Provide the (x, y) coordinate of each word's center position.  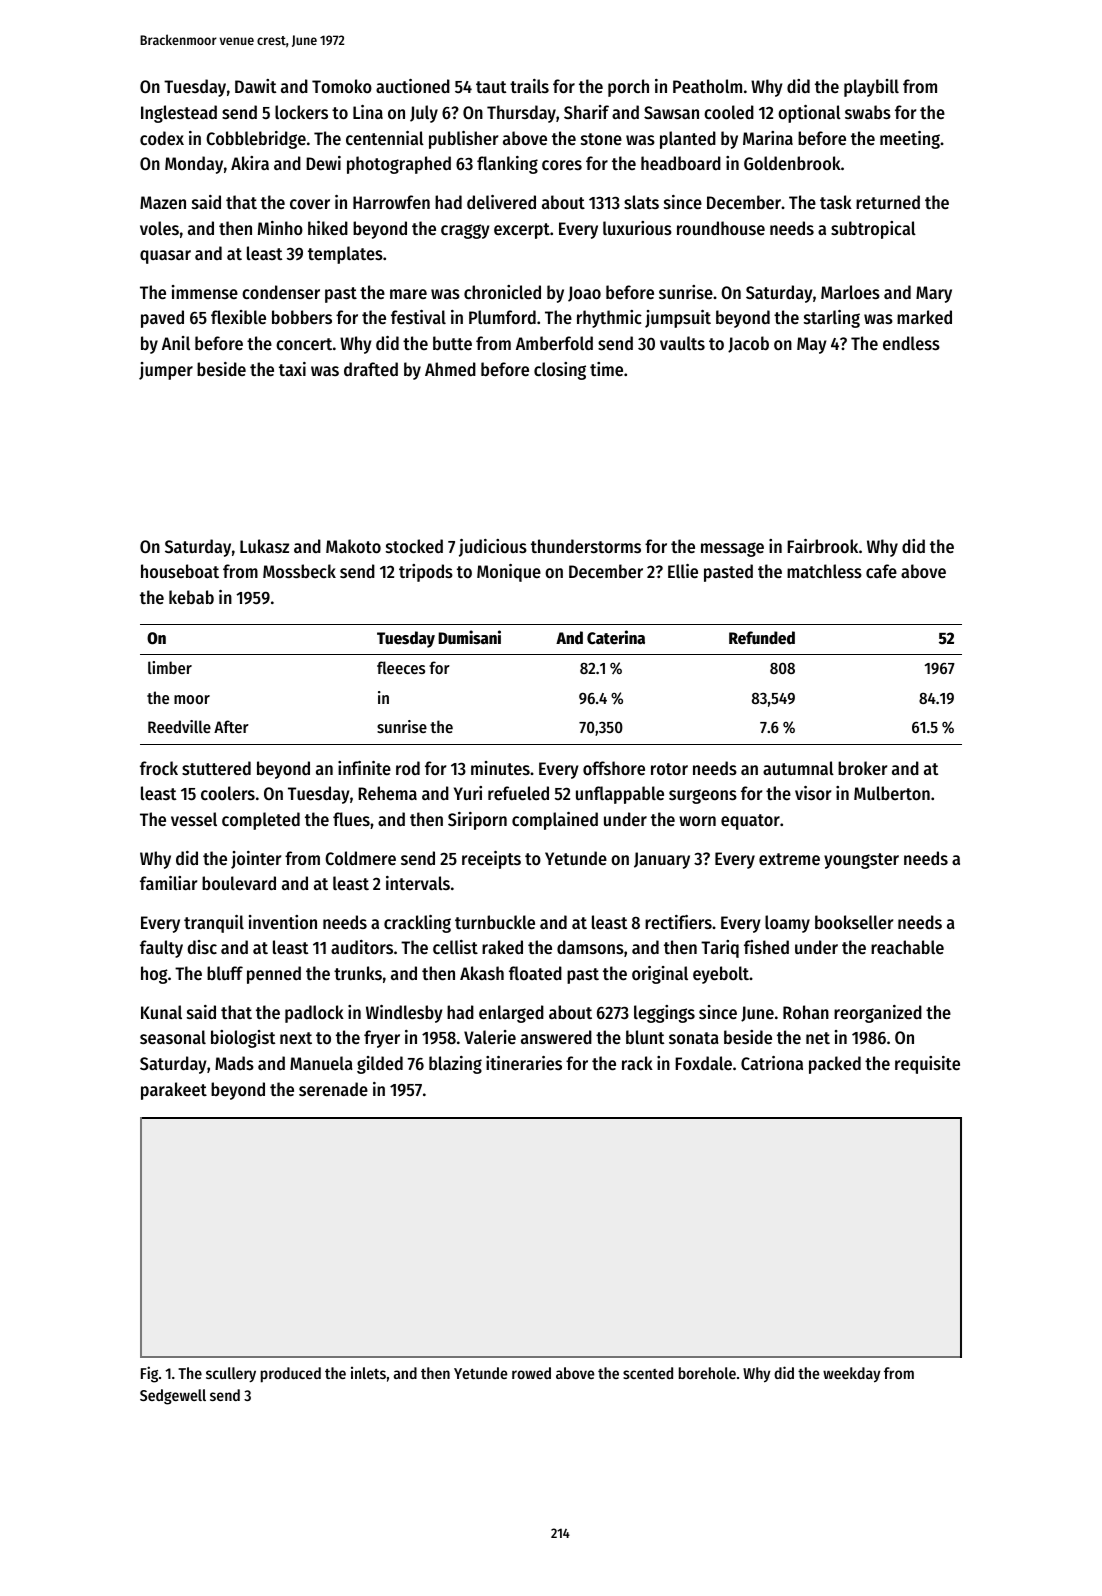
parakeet (174, 1091)
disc (202, 947)
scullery (231, 1375)
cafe (881, 571)
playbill (871, 88)
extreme (789, 859)
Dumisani (469, 637)
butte (452, 343)
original (660, 975)
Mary (934, 294)
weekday (852, 1375)
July (424, 114)
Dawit (256, 86)
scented (648, 1373)
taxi (292, 369)
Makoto (353, 546)
